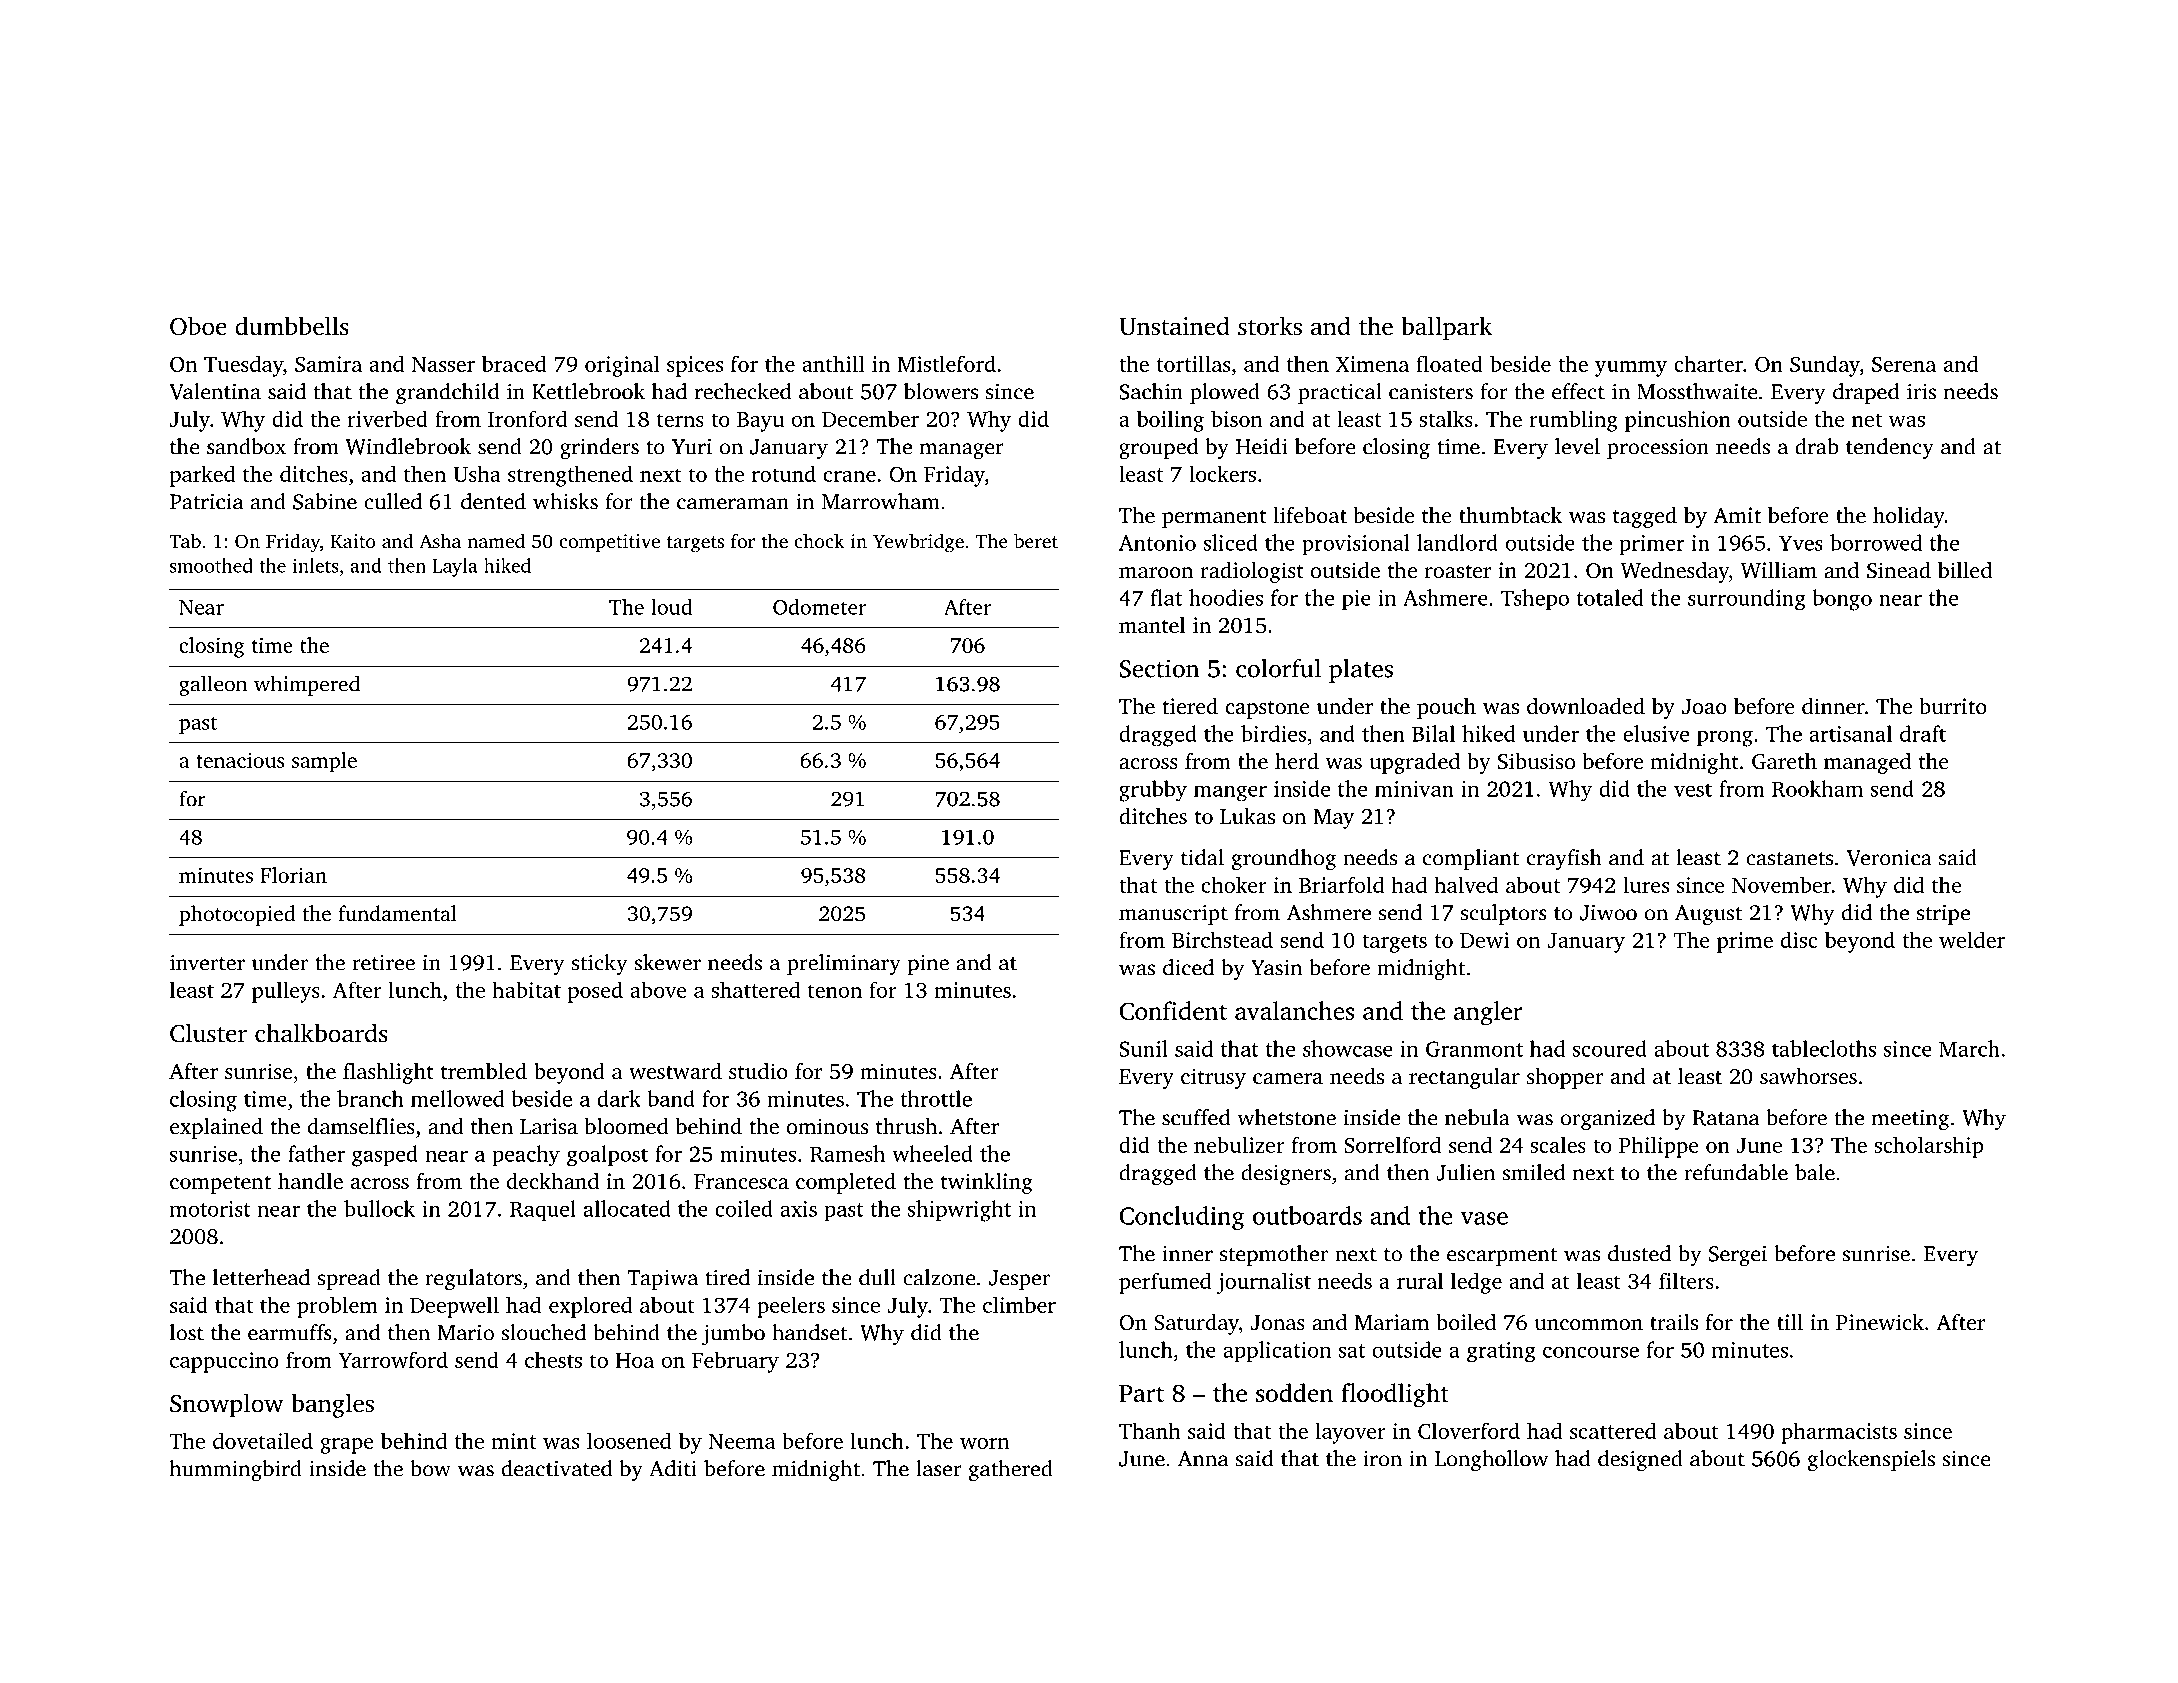 The height and width of the page is (1683, 2178). I want to click on Windlebrook, so click(408, 446).
